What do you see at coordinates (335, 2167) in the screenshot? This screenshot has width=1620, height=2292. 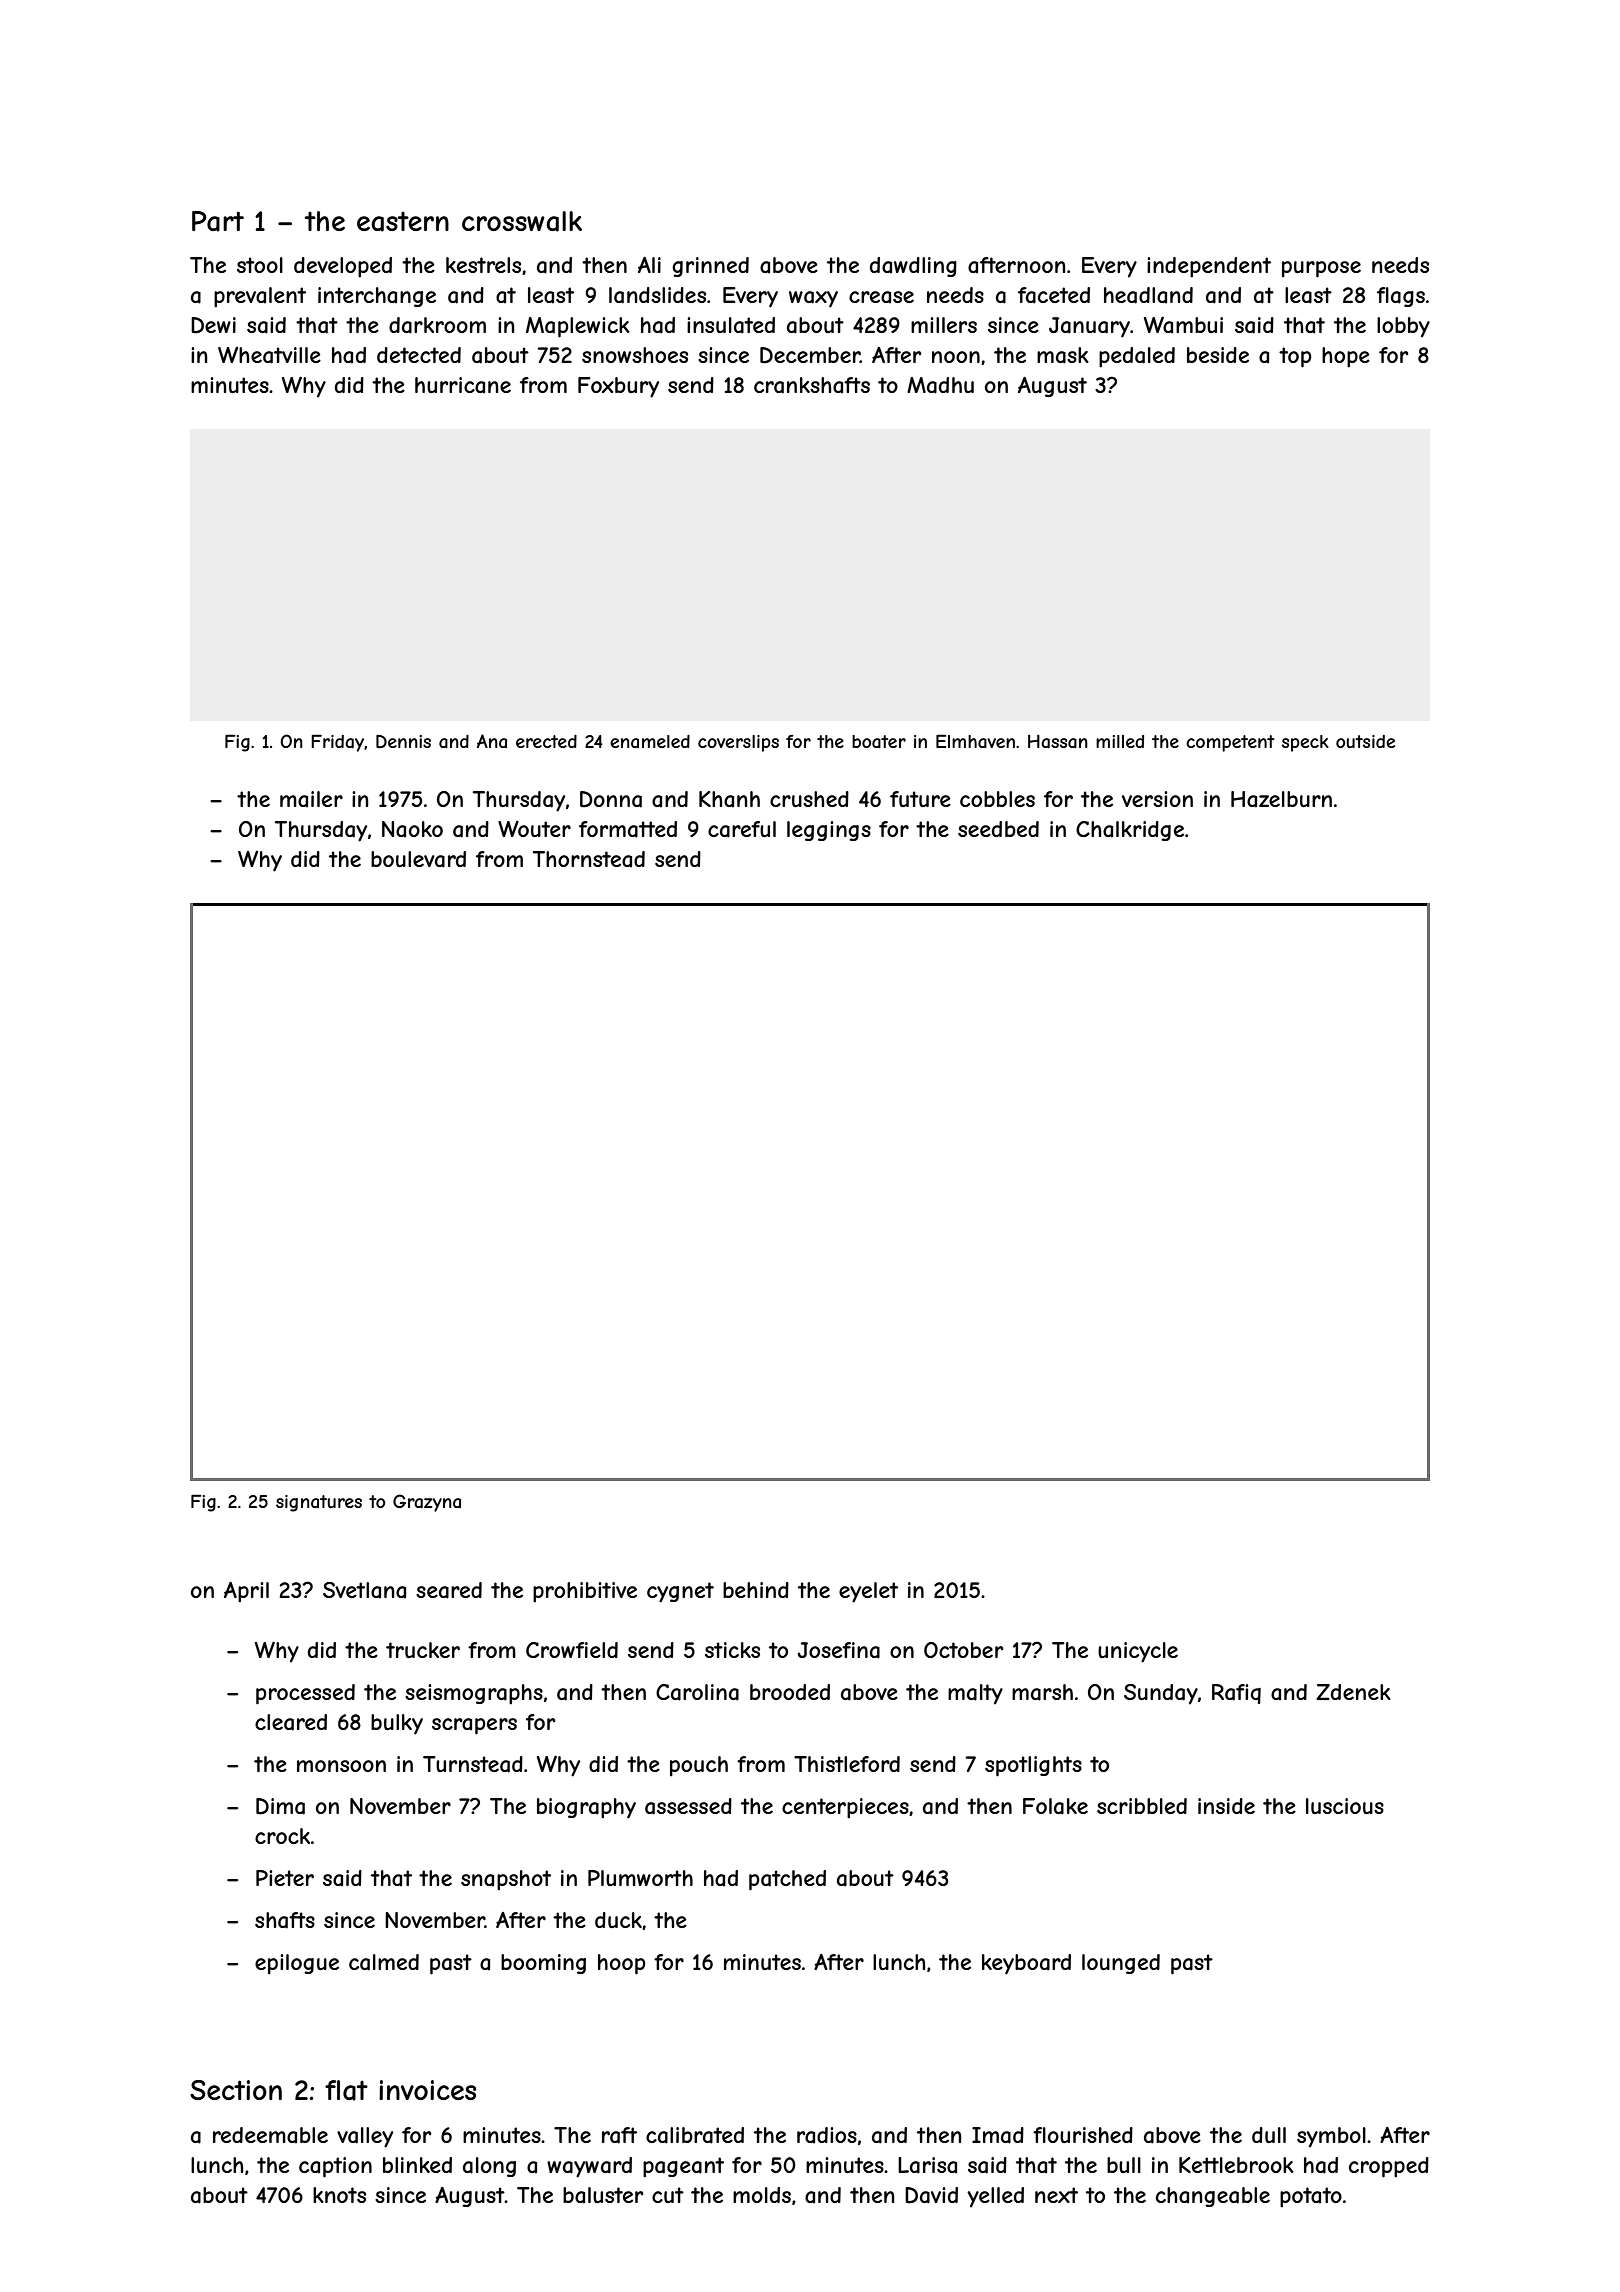 I see `caption` at bounding box center [335, 2167].
